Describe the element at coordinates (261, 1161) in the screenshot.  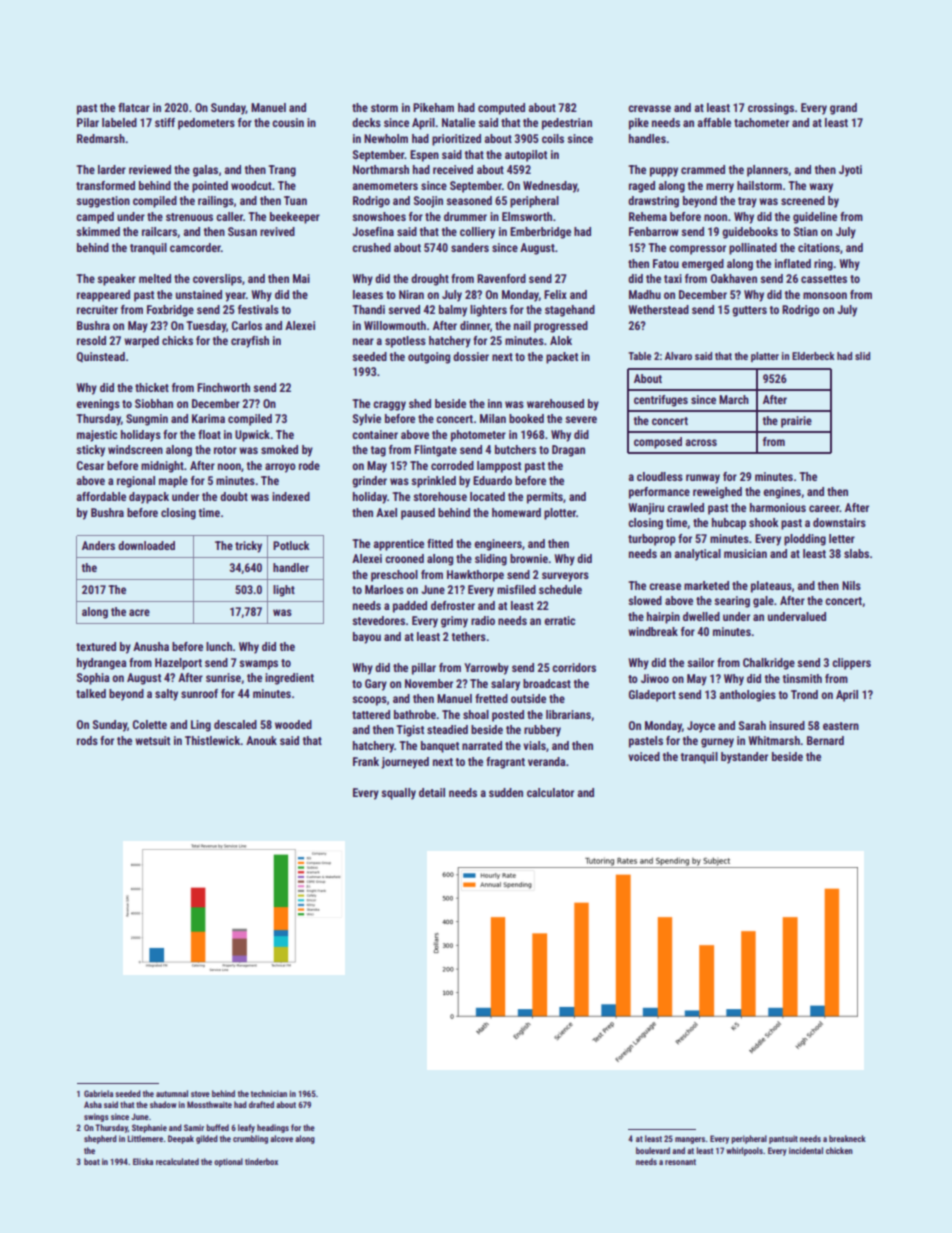
I see `tinderbox` at that location.
